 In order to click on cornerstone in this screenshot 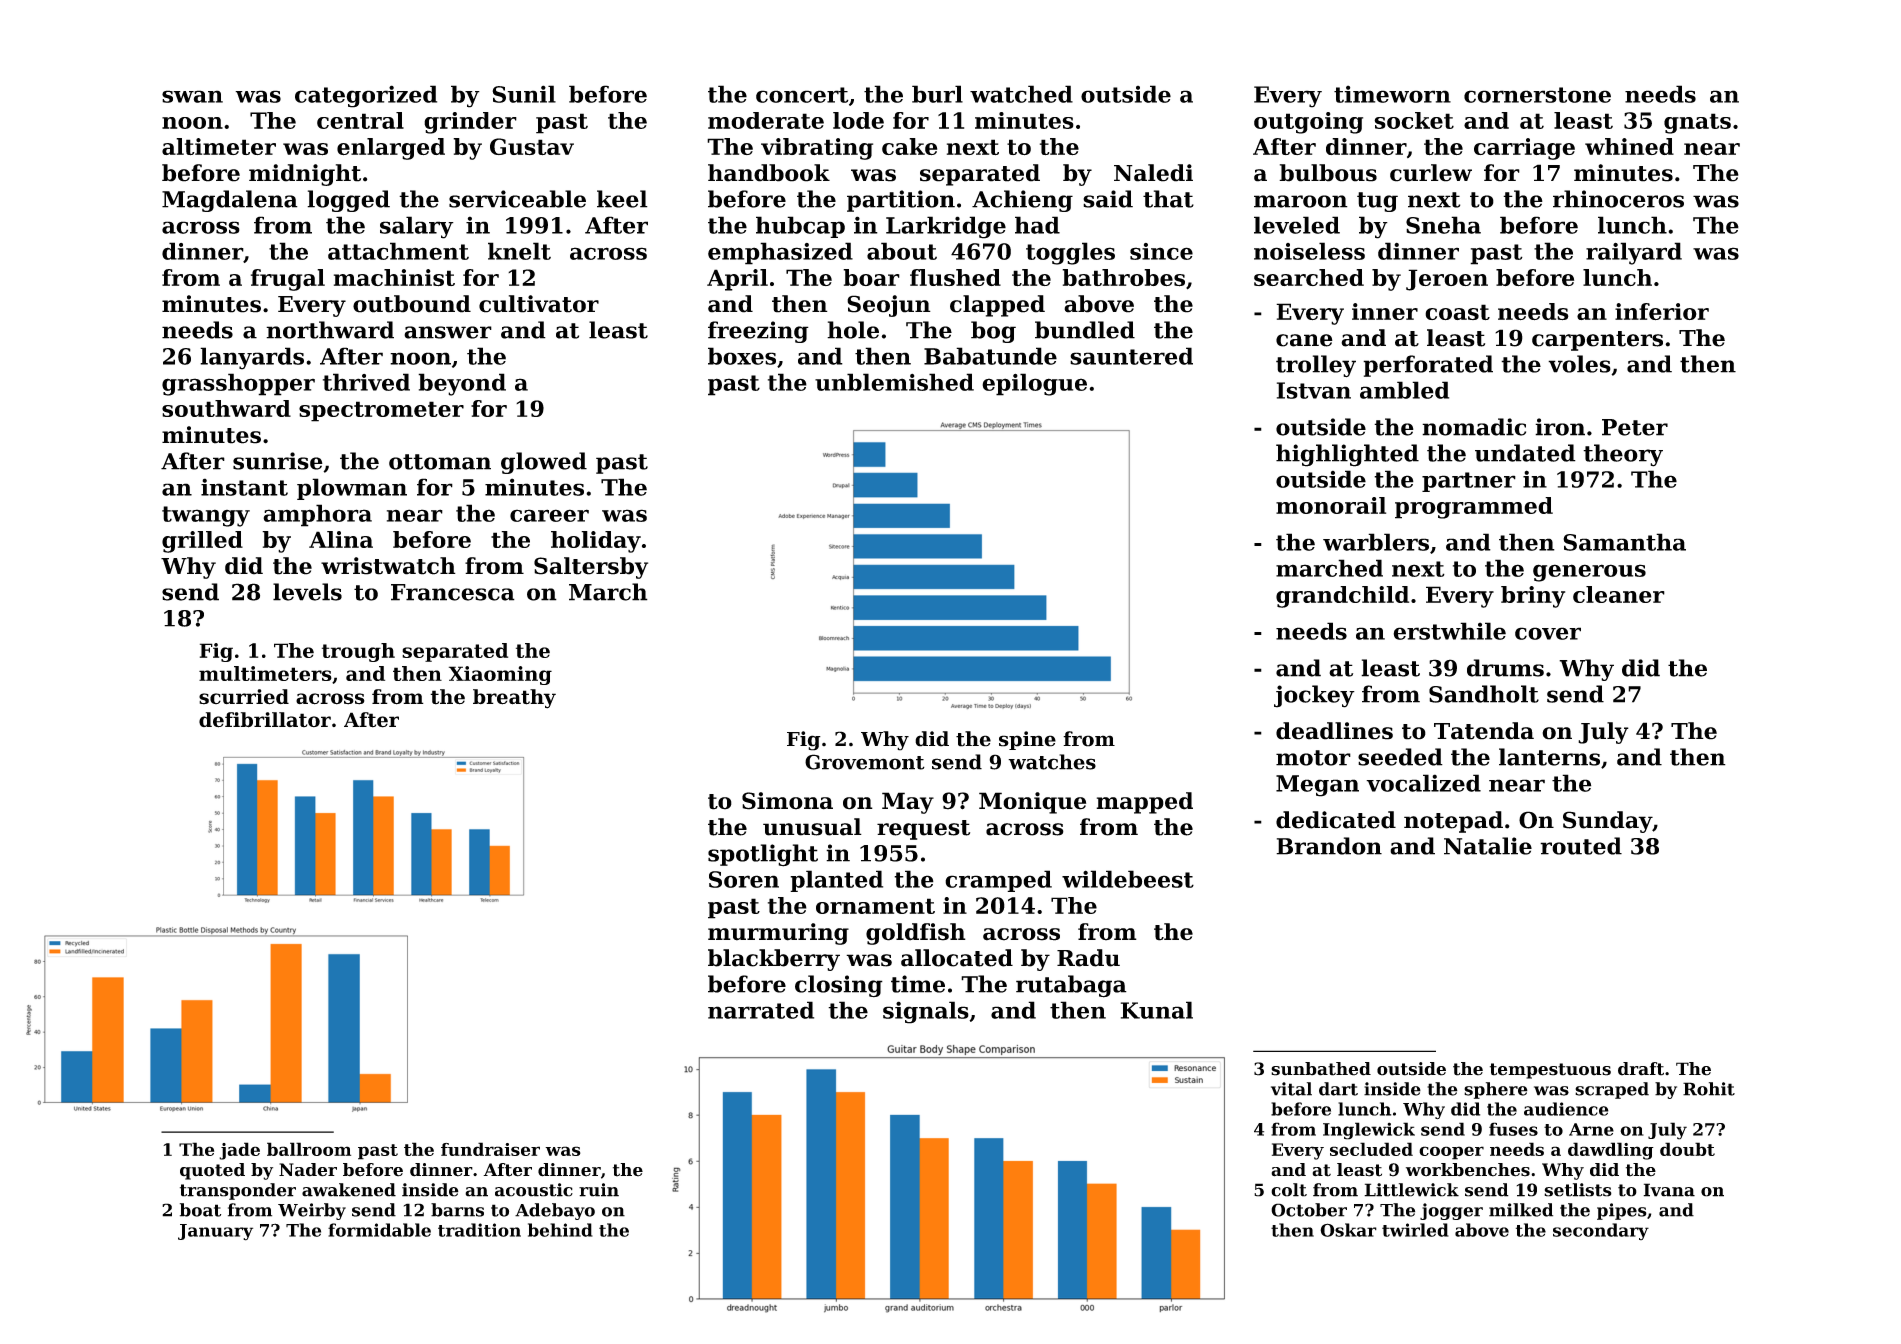, I will do `click(1537, 95)`.
